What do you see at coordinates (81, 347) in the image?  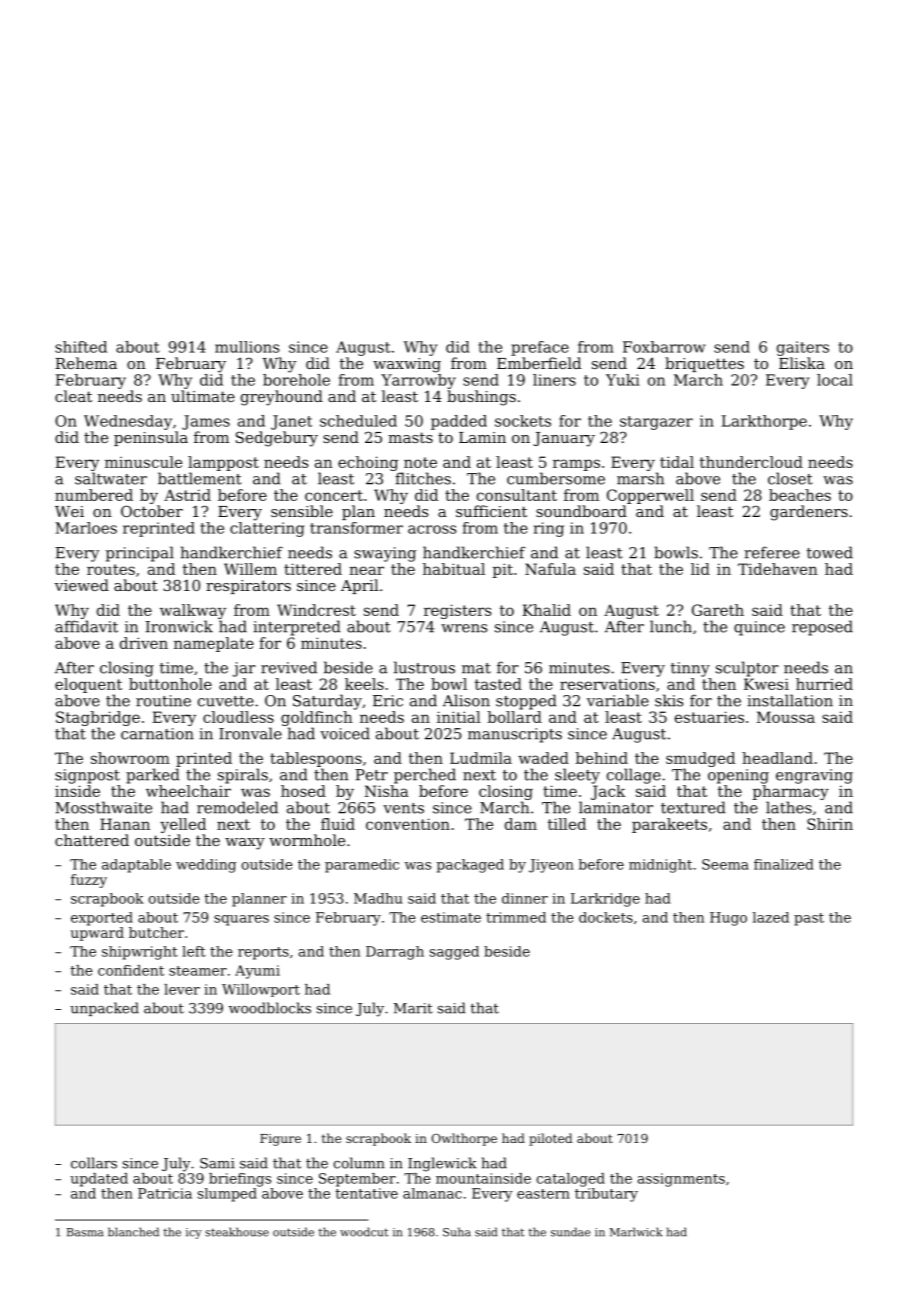 I see `shifted` at bounding box center [81, 347].
